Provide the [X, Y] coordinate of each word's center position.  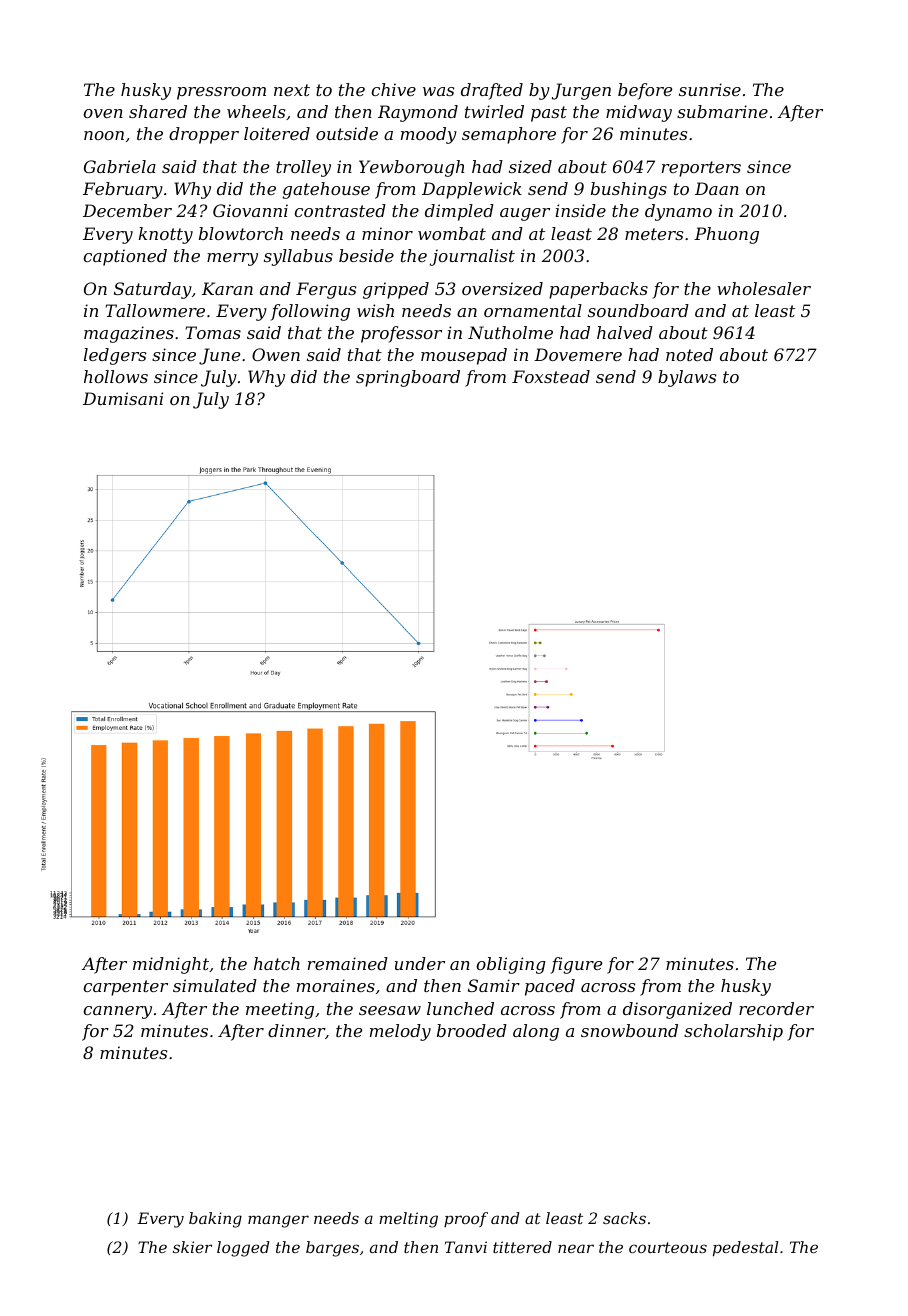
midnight [171, 965]
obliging [511, 965]
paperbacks [598, 290]
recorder [776, 1008]
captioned [125, 257]
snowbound [629, 1030]
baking [215, 1220]
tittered [522, 1247]
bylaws [687, 378]
